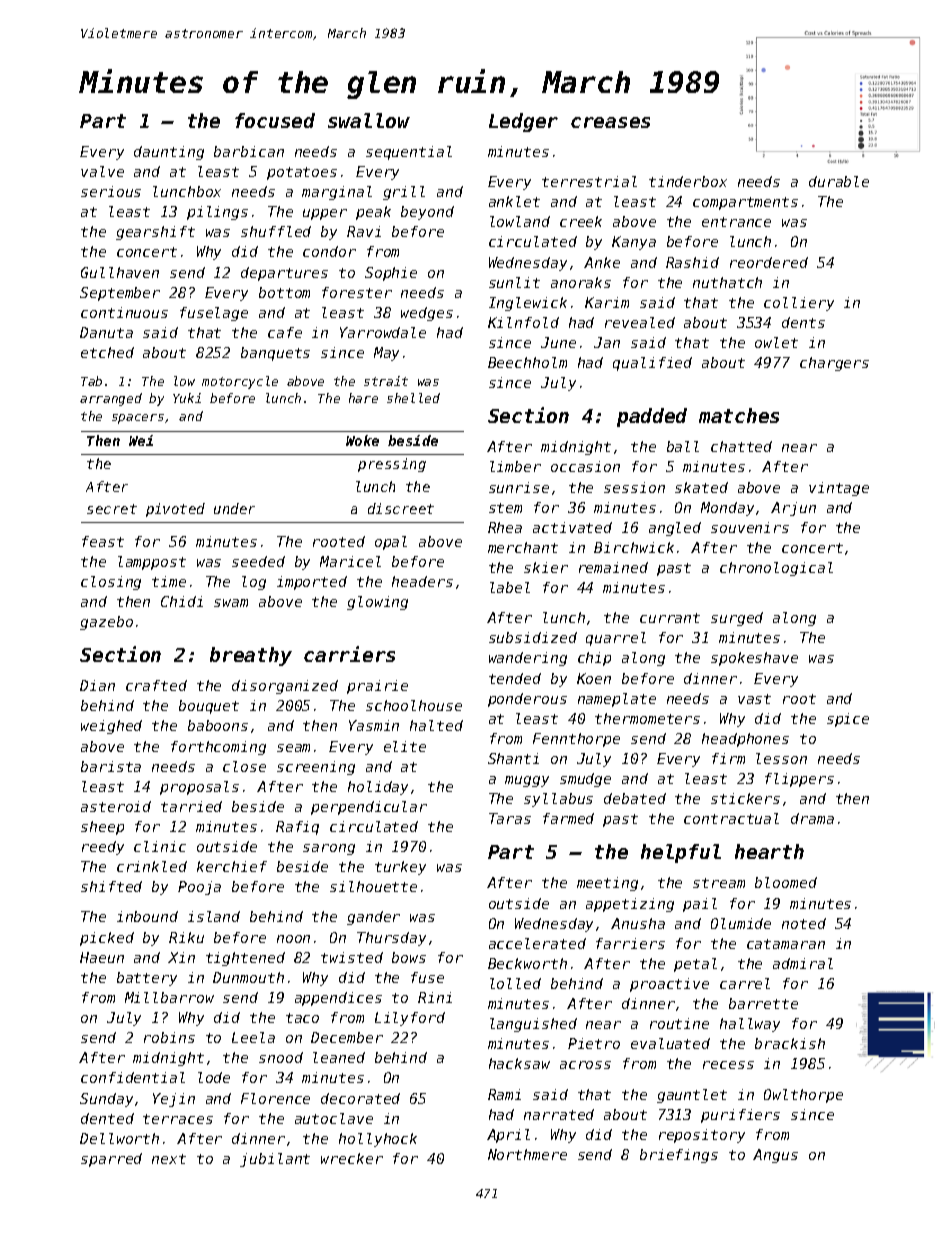 This screenshot has width=952, height=1233. What do you see at coordinates (515, 983) in the screenshot?
I see `lolled` at bounding box center [515, 983].
